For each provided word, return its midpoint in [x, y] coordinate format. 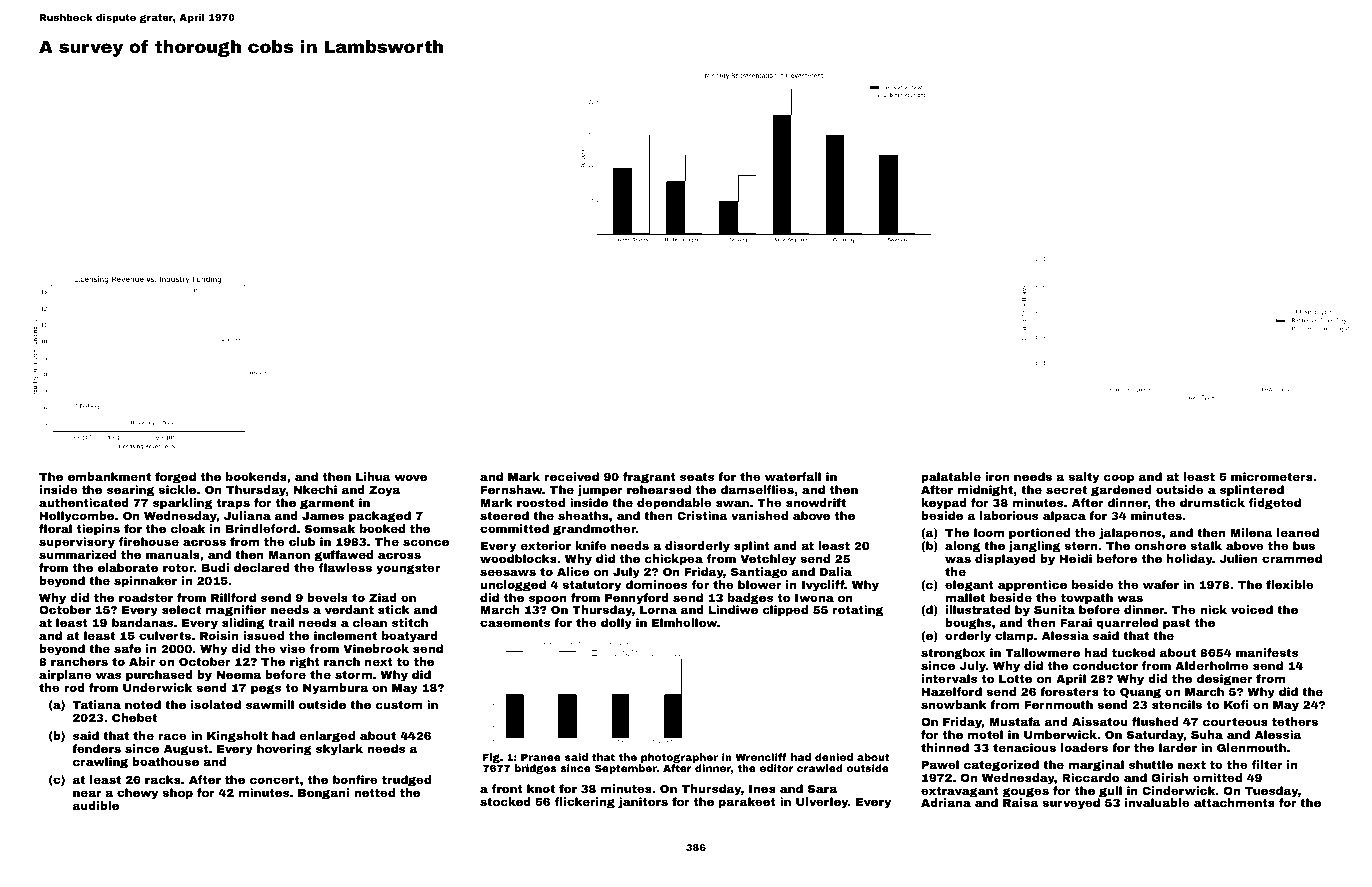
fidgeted [1275, 504]
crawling [100, 763]
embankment [109, 476]
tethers [1295, 721]
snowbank [954, 704]
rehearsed [659, 489]
